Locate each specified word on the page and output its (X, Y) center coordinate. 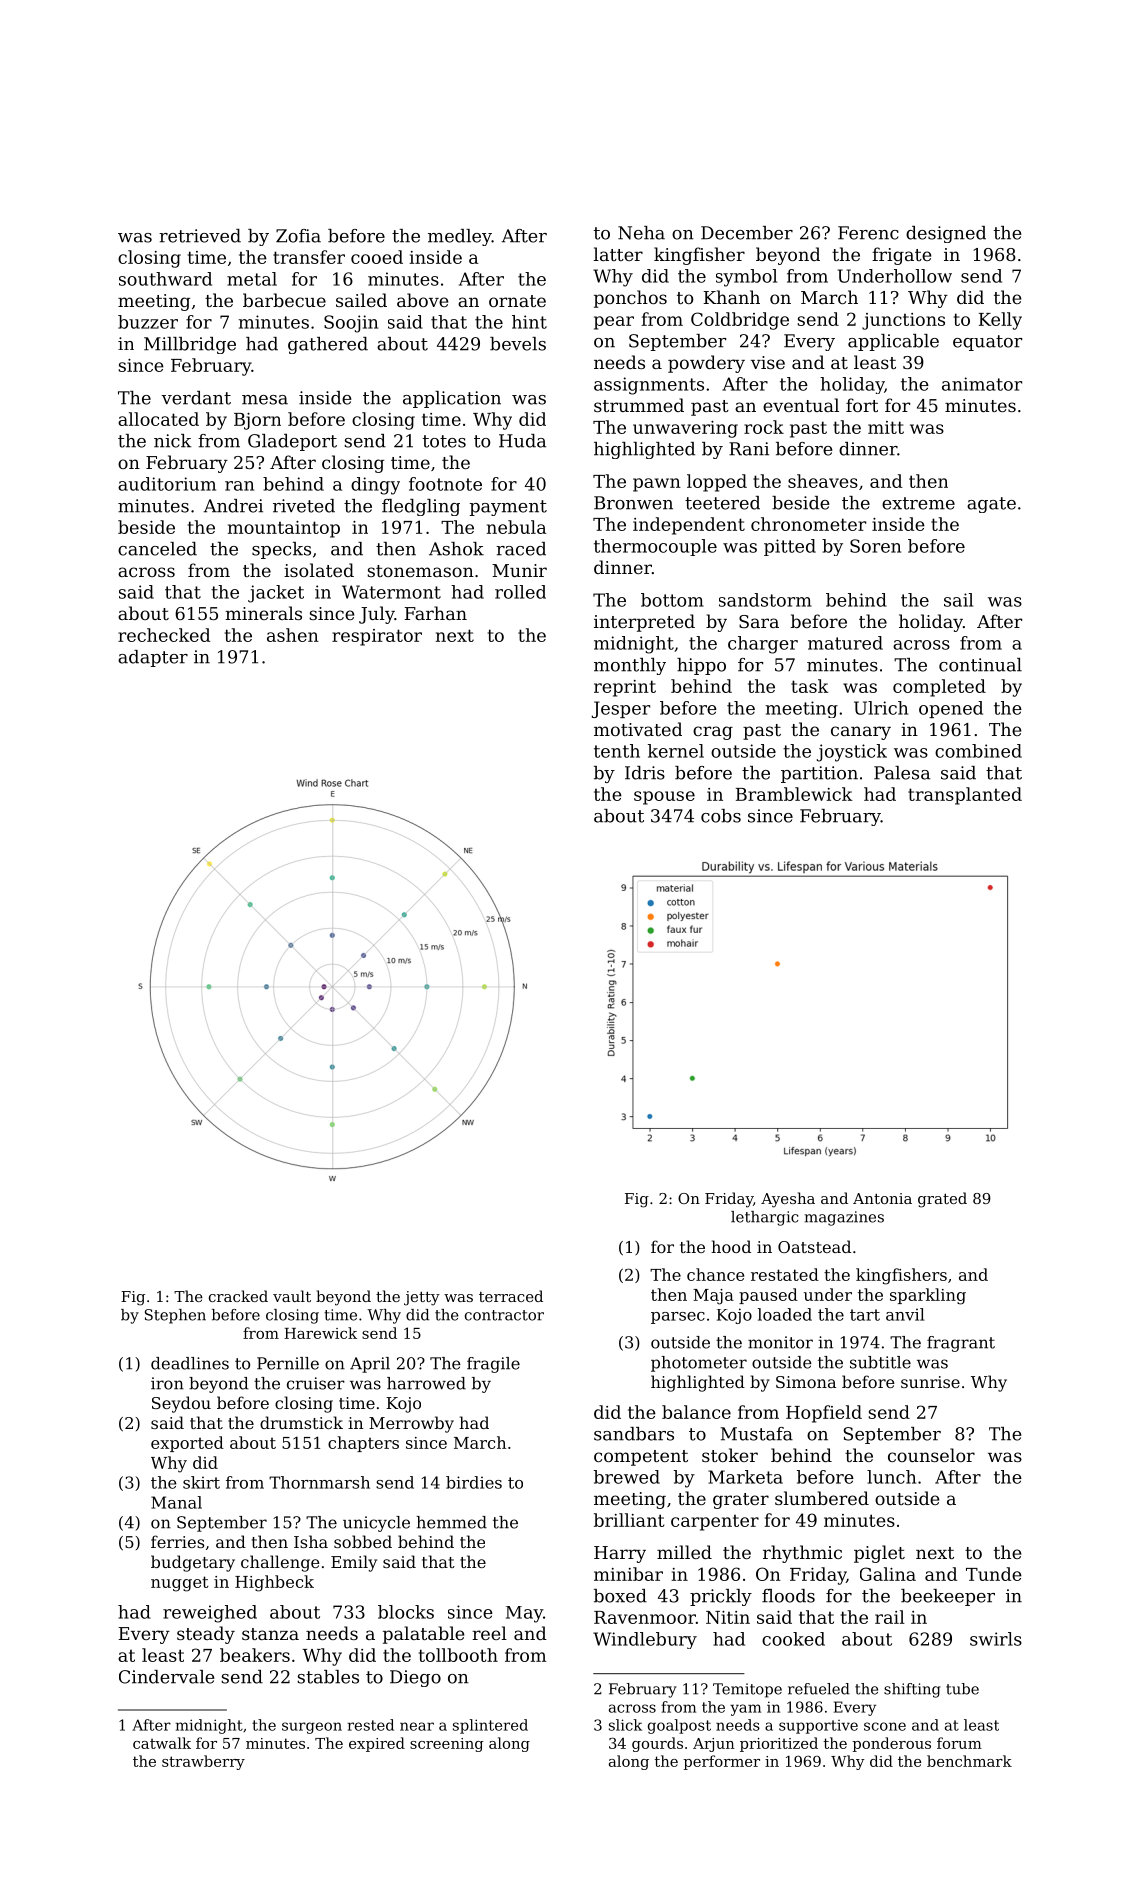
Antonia (882, 1198)
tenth (617, 751)
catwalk (162, 1743)
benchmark (969, 1761)
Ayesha (788, 1200)
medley (460, 237)
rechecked (164, 635)
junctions (903, 321)
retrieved (200, 236)
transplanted (965, 796)
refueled (819, 1689)
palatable (423, 1635)
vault (292, 1296)
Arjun (714, 1745)
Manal (176, 1502)
